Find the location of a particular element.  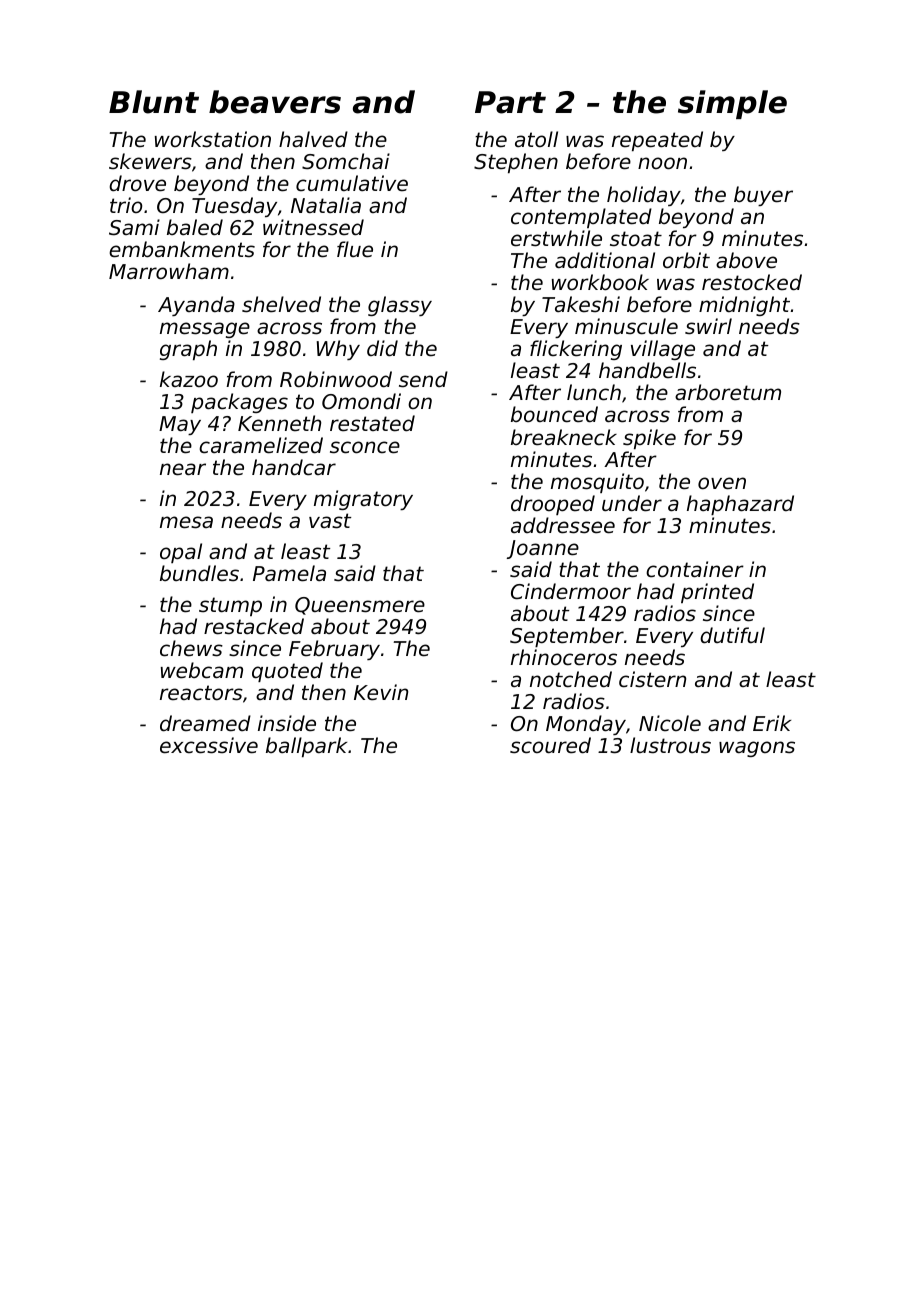

Somchai is located at coordinates (346, 161).
